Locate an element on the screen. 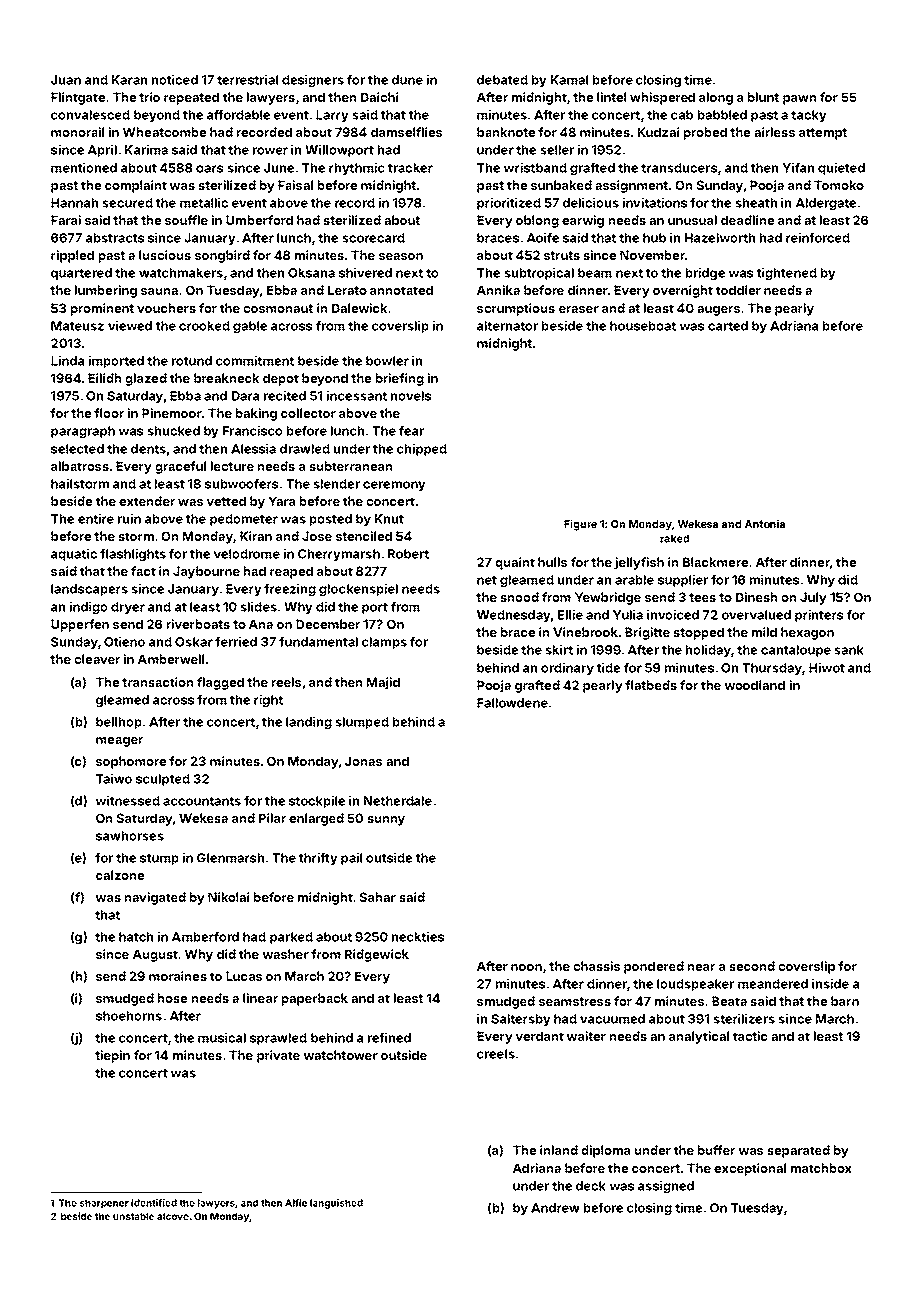 The image size is (924, 1308). tiepin is located at coordinates (112, 1056).
